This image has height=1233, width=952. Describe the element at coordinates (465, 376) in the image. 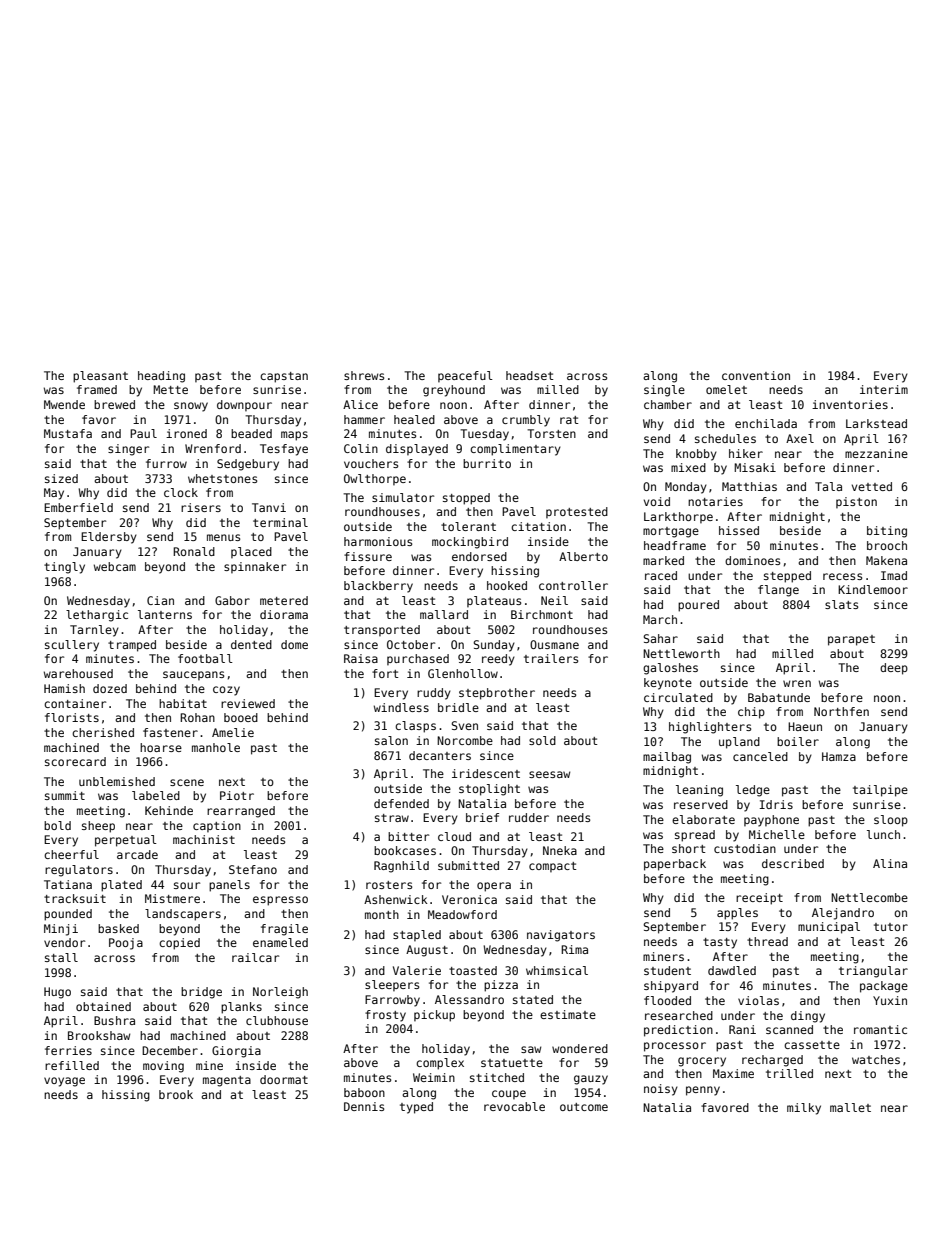

I see `peaceful` at that location.
